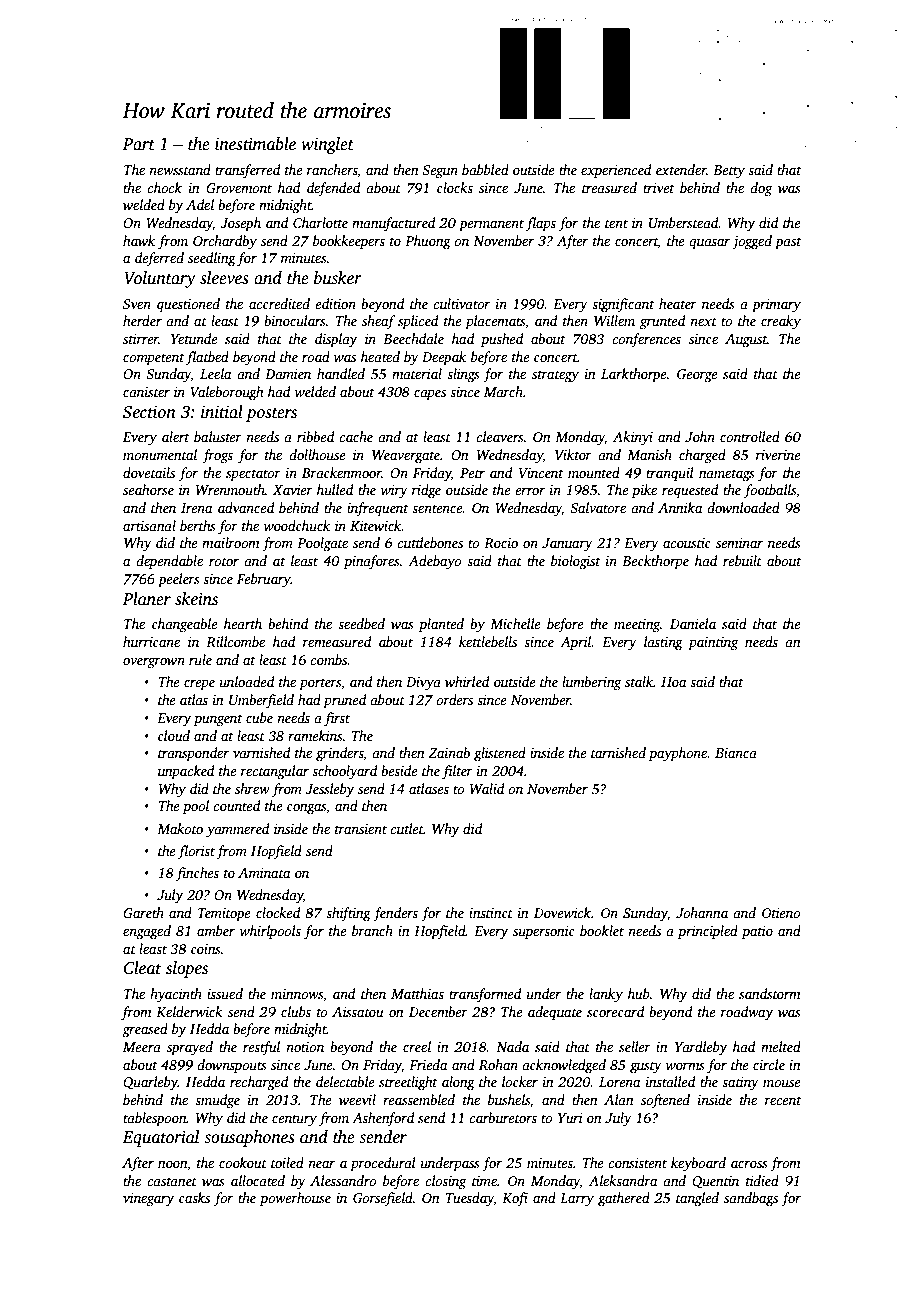 This screenshot has height=1308, width=924. I want to click on Meera, so click(142, 1047).
